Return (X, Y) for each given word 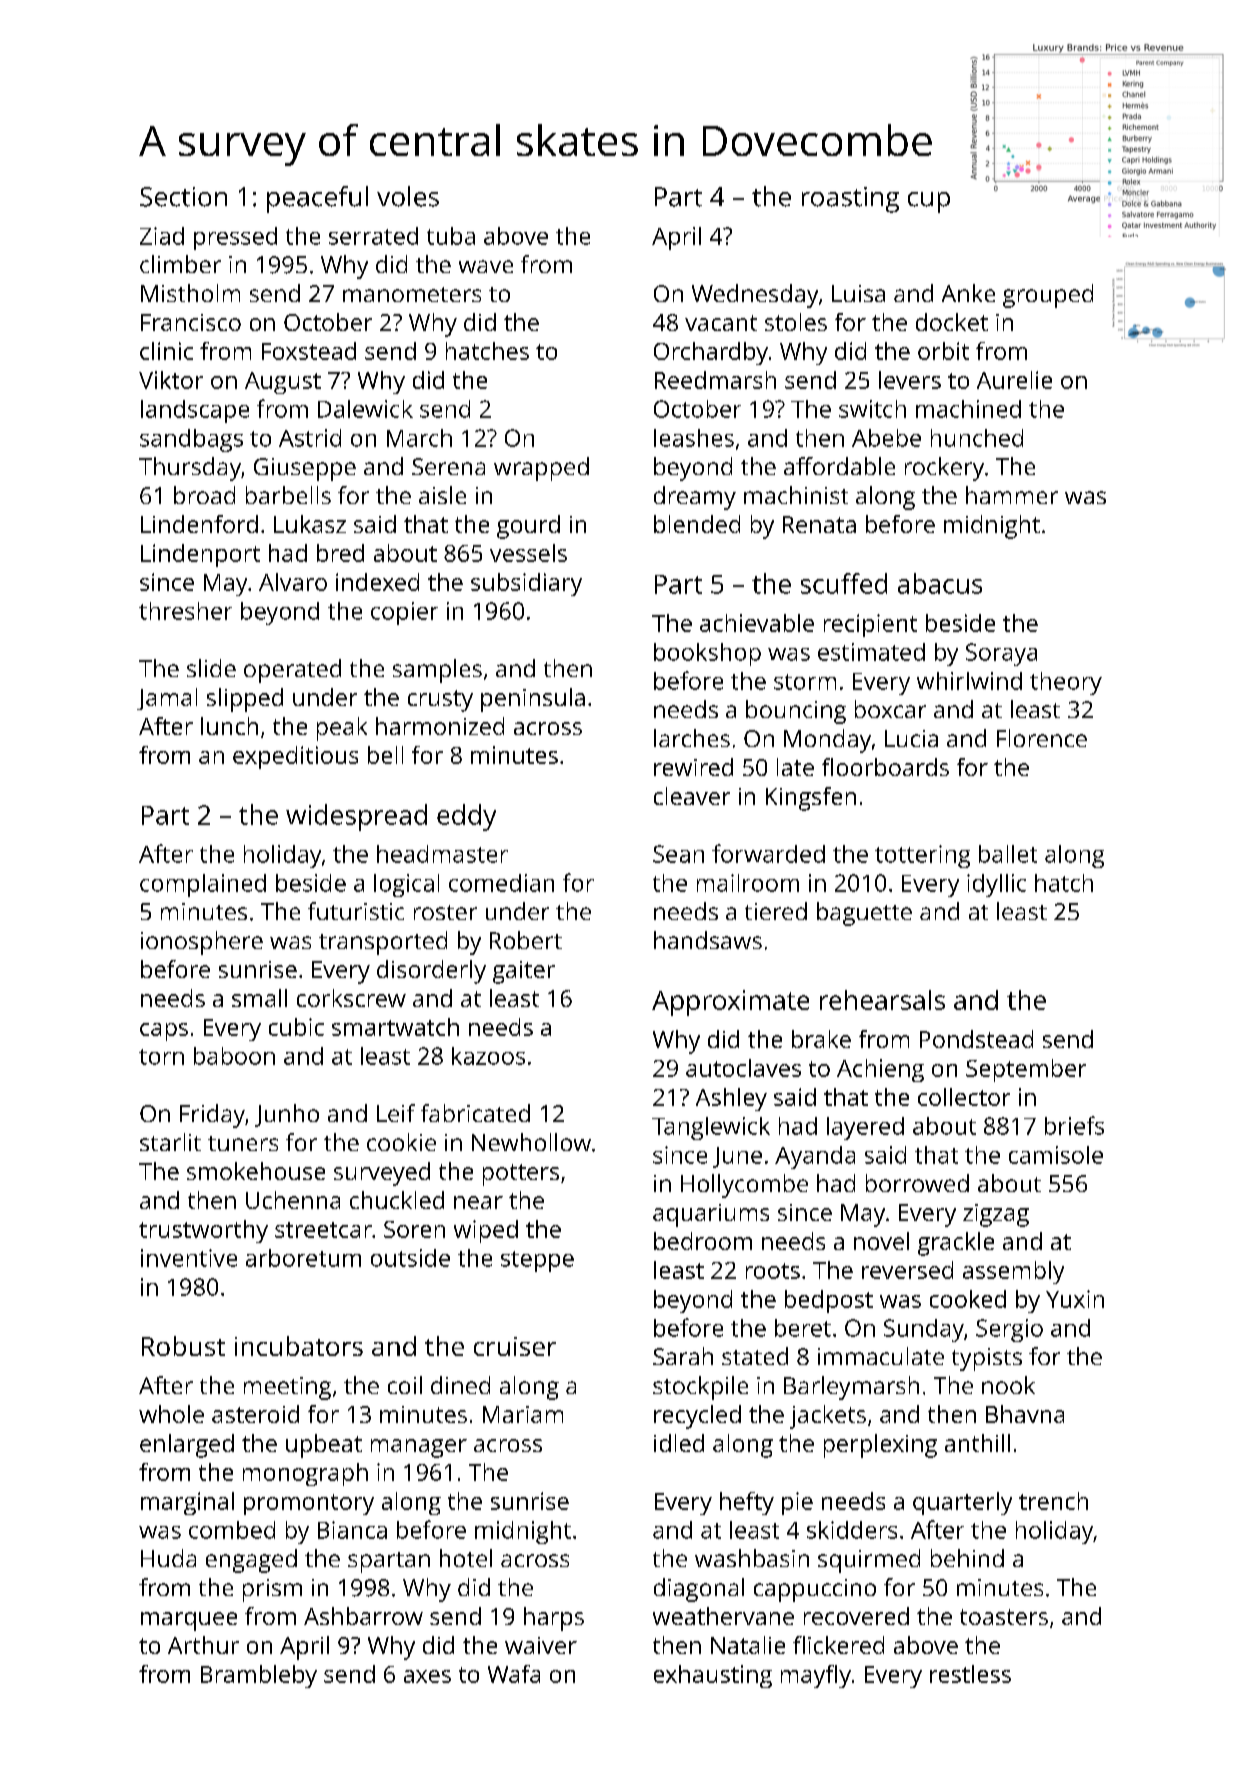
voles (408, 196)
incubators (299, 1346)
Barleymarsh (851, 1388)
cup (929, 202)
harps (554, 1619)
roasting (850, 200)
